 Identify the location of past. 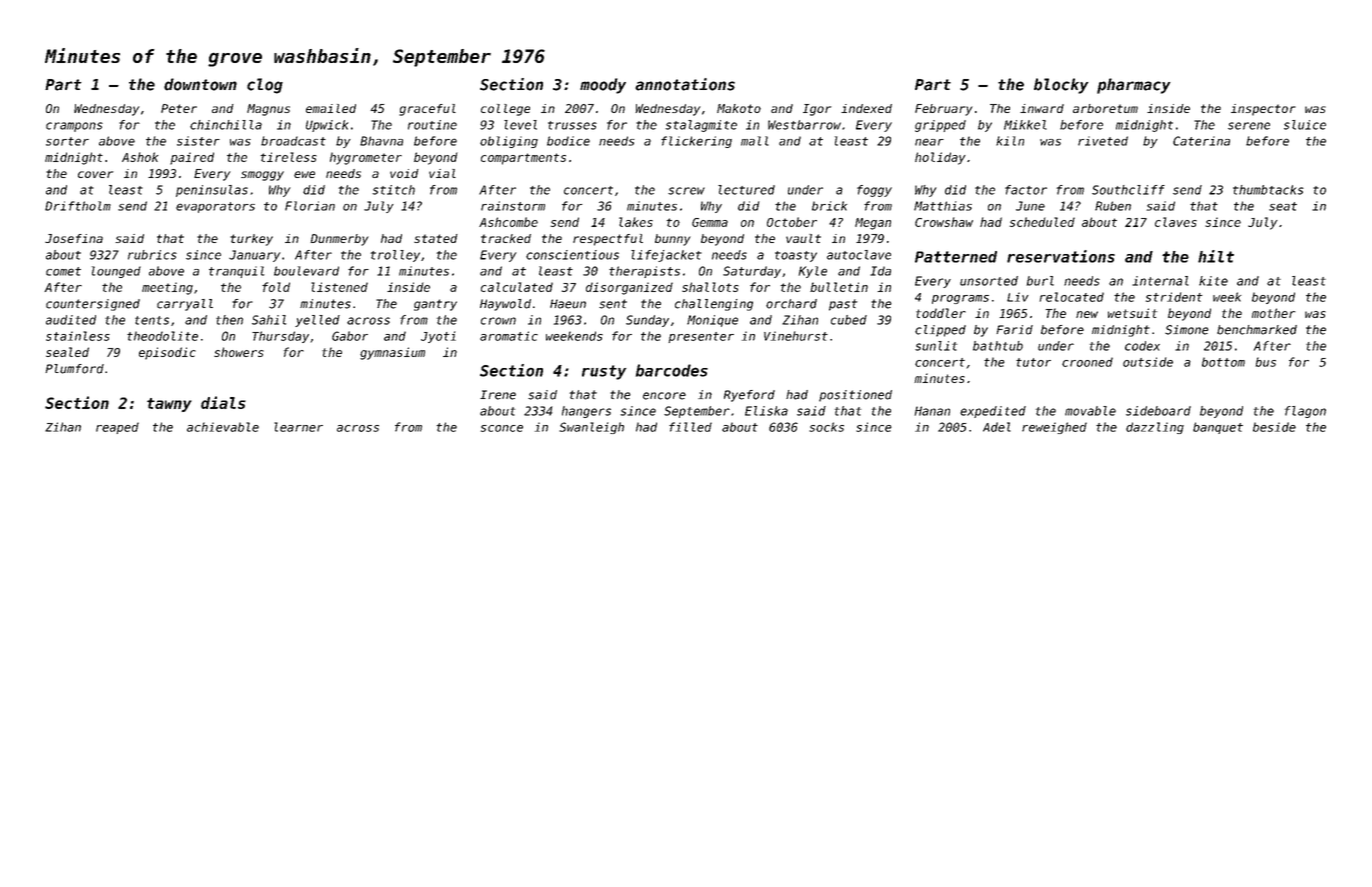
(843, 305).
